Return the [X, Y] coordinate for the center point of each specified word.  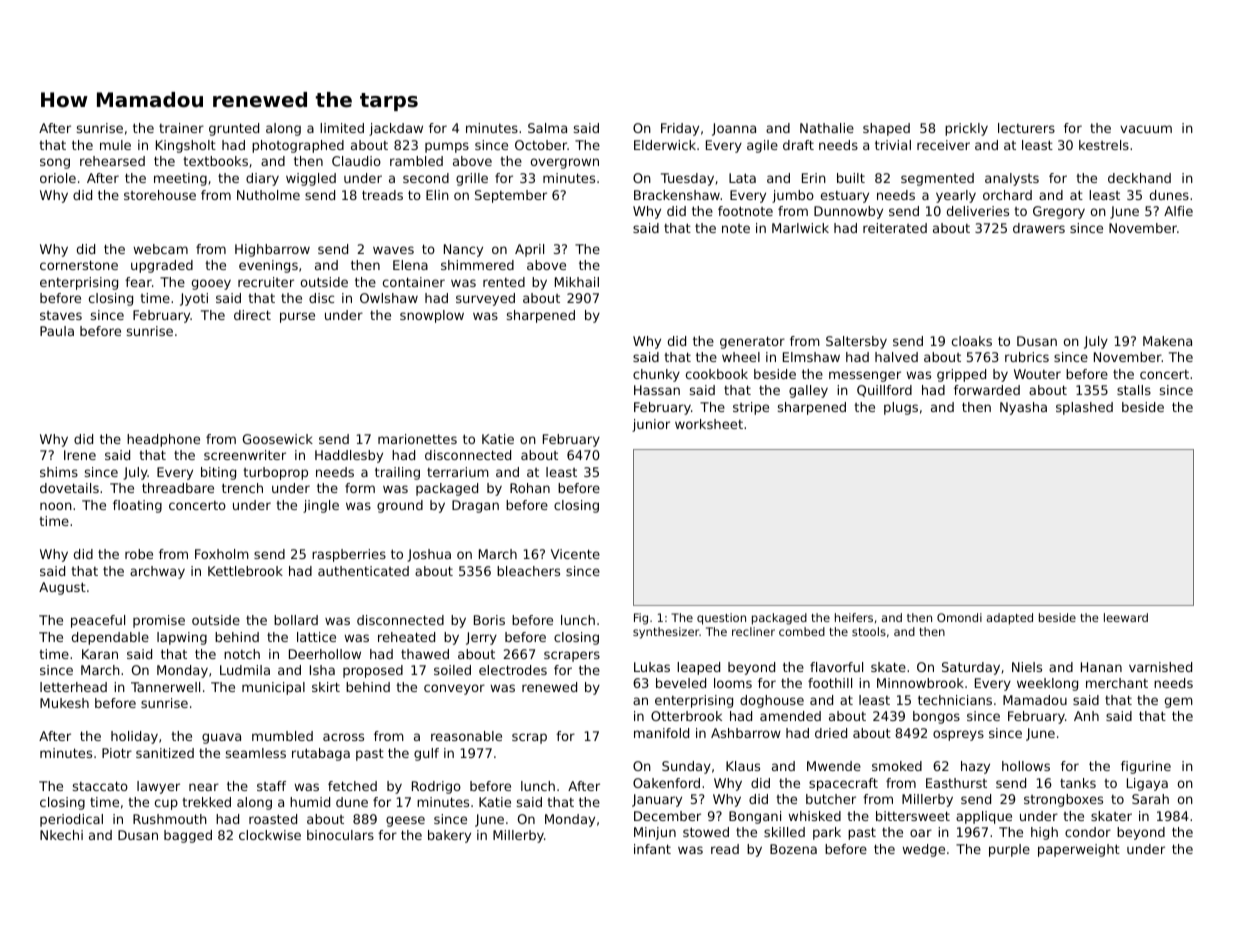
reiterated [895, 228]
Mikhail [577, 282]
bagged [188, 836]
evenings [268, 266]
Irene [80, 455]
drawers [1039, 228]
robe [139, 554]
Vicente [575, 554]
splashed [1084, 408]
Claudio [356, 161]
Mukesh [64, 703]
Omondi [959, 617]
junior [651, 425]
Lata [742, 178]
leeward [1126, 617]
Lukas [652, 667]
